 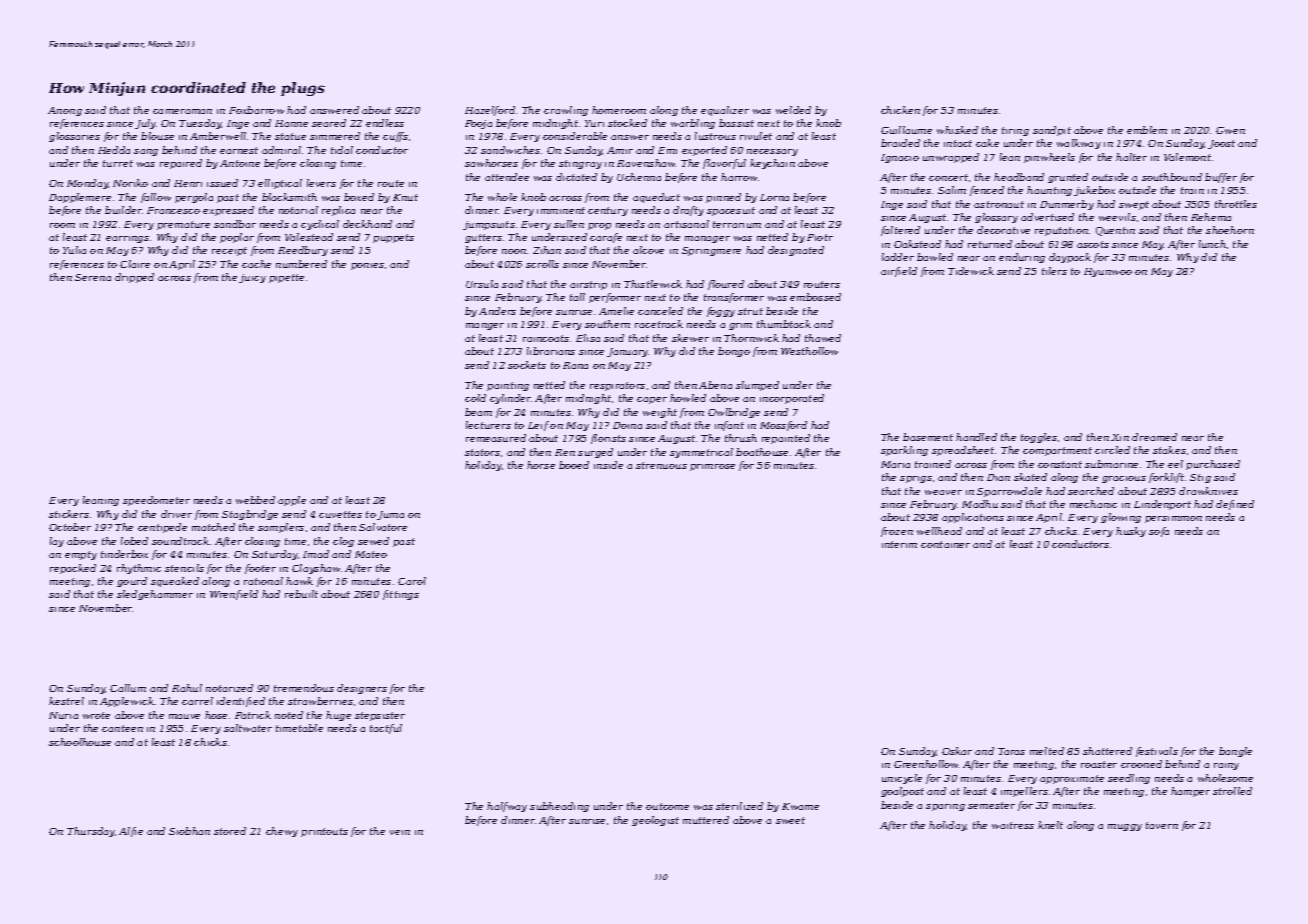 What do you see at coordinates (194, 198) in the document?
I see `pergola` at bounding box center [194, 198].
